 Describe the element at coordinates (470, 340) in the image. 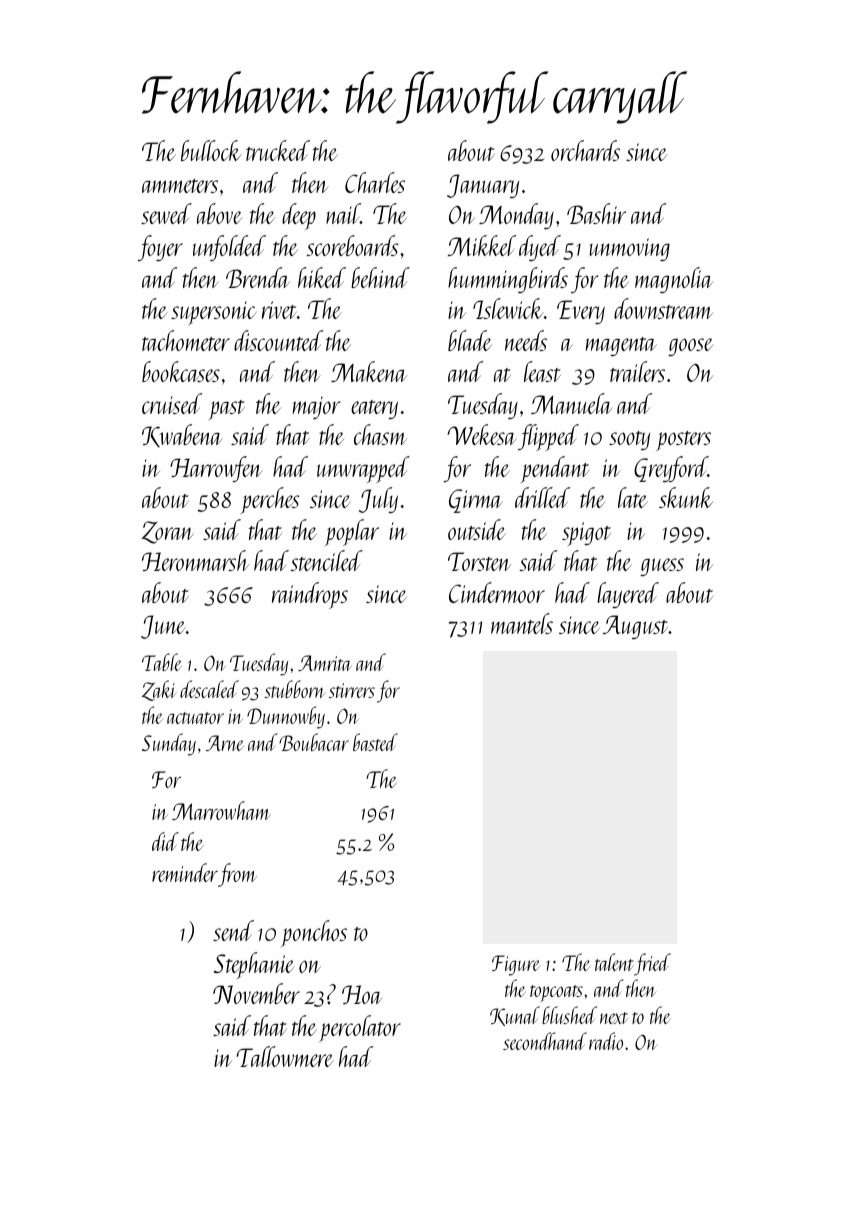

I see `blade` at that location.
